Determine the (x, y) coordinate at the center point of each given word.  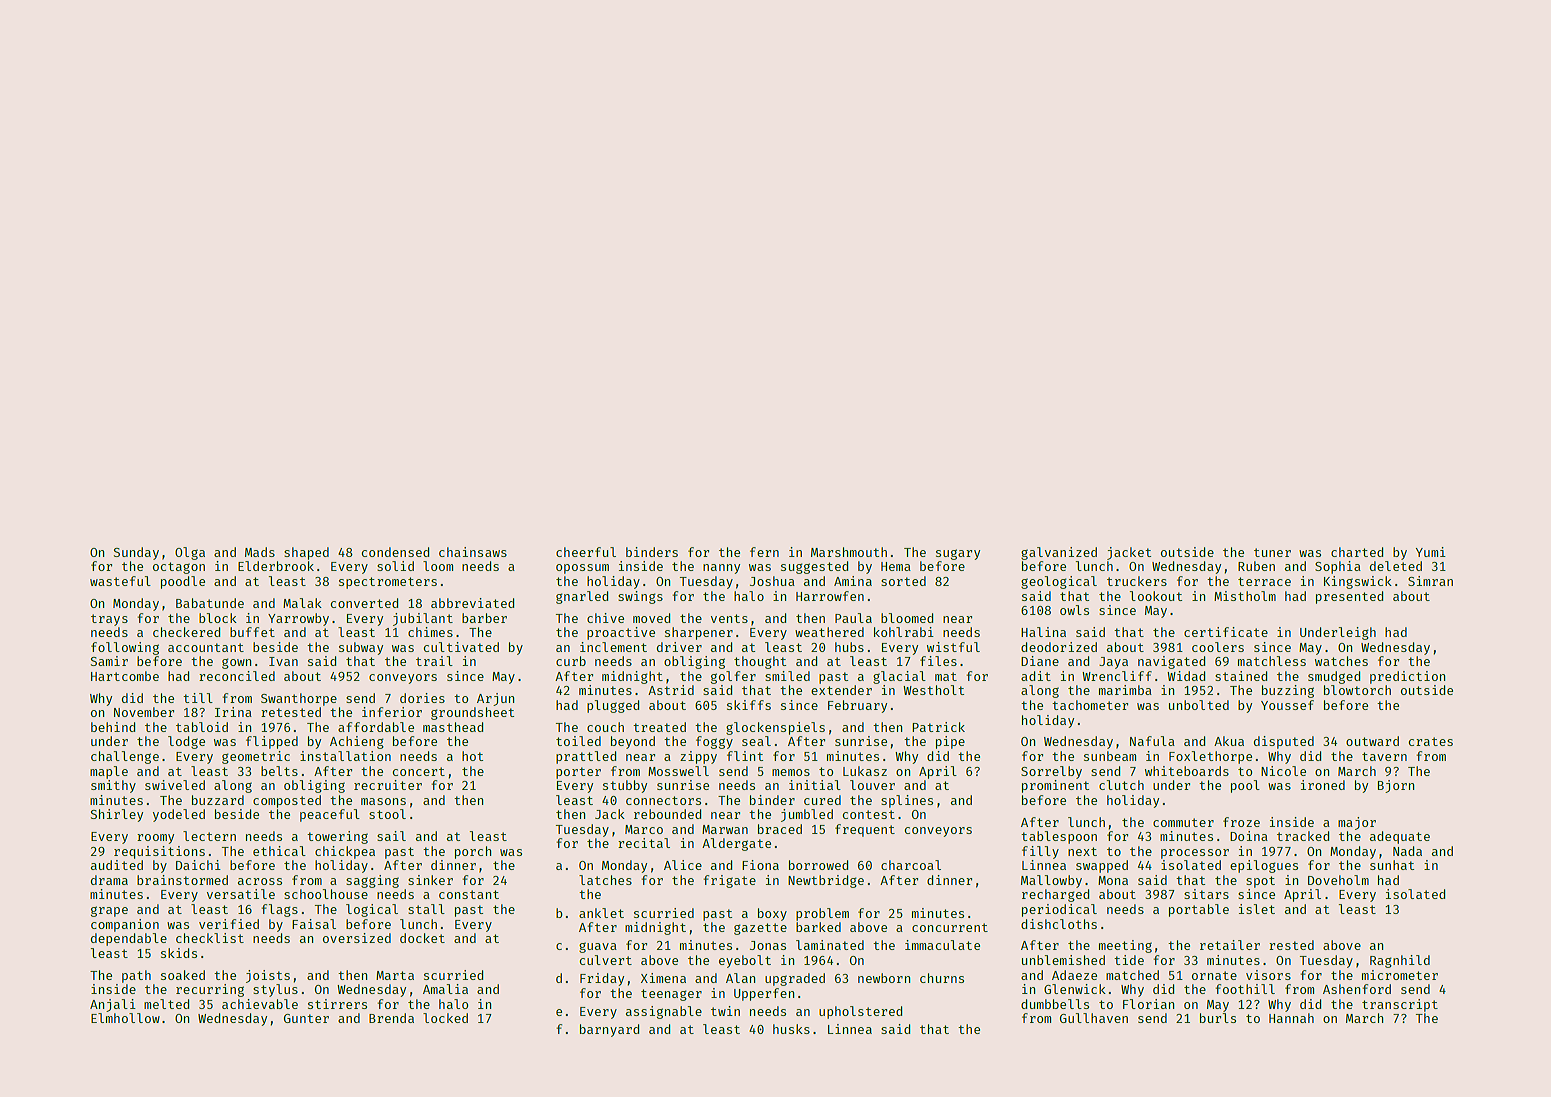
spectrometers (388, 583)
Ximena (663, 978)
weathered (829, 632)
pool (1245, 786)
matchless (1272, 661)
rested (1291, 945)
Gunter (306, 1018)
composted (287, 801)
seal (756, 741)
